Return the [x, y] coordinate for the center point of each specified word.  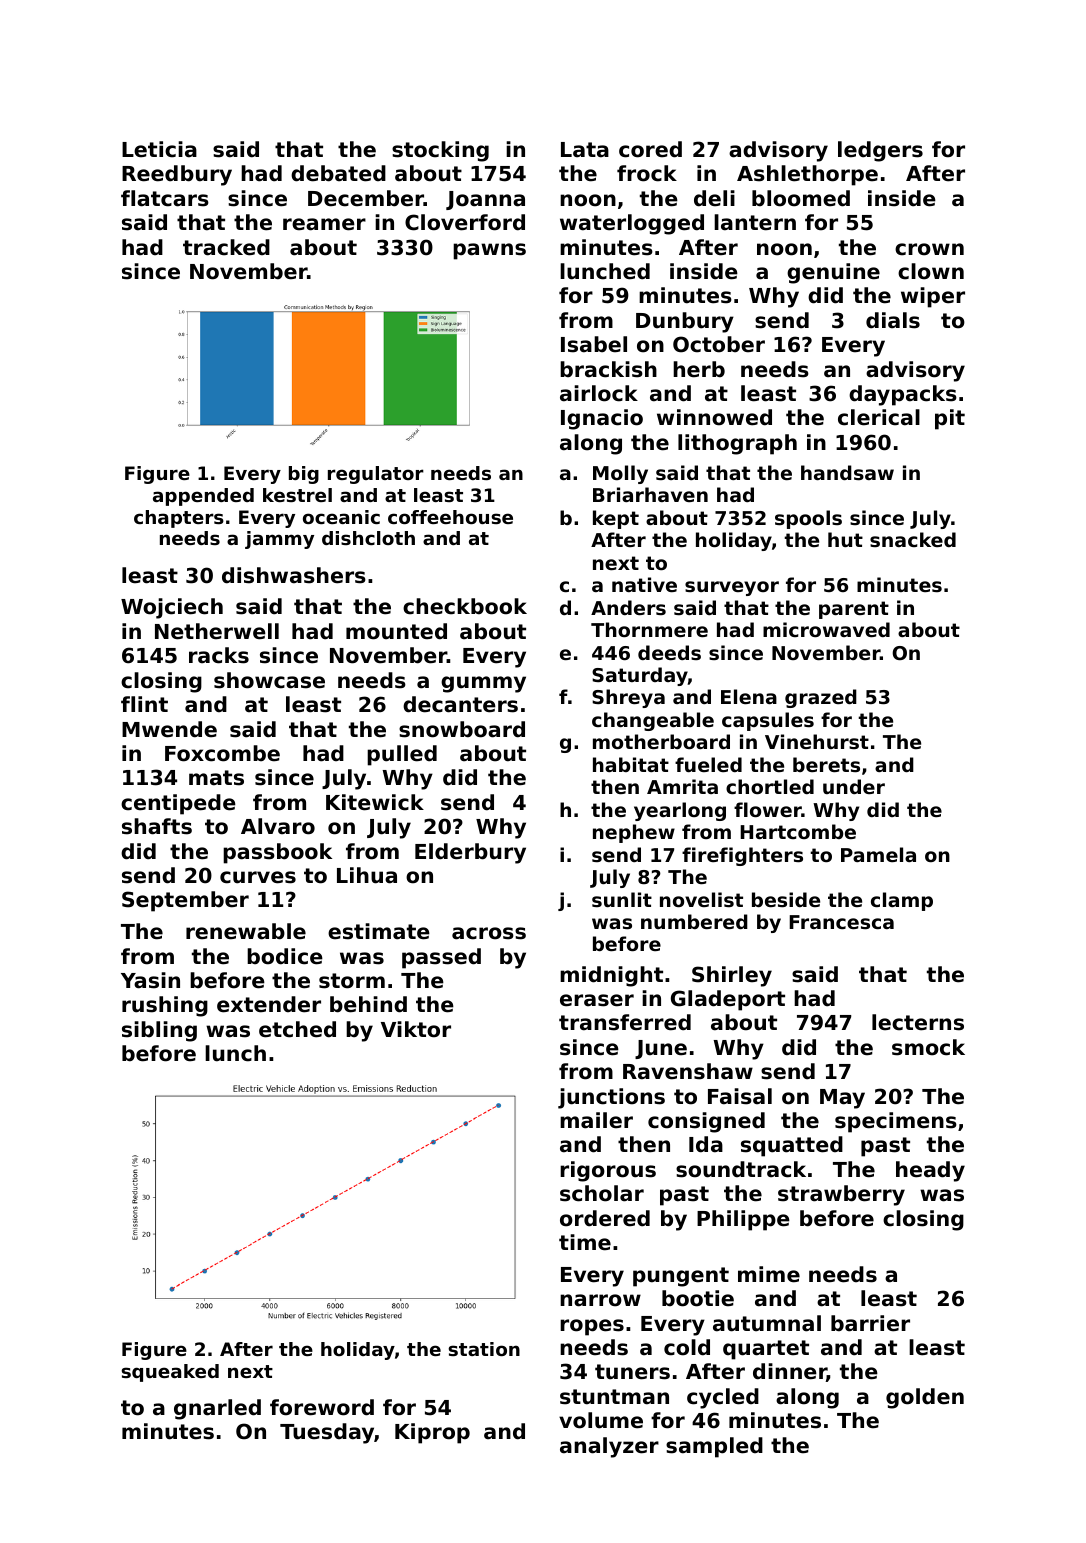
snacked [913, 539]
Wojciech [172, 608]
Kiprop [432, 1433]
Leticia [159, 149]
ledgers [880, 151]
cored [650, 149]
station [484, 1349]
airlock [599, 393]
